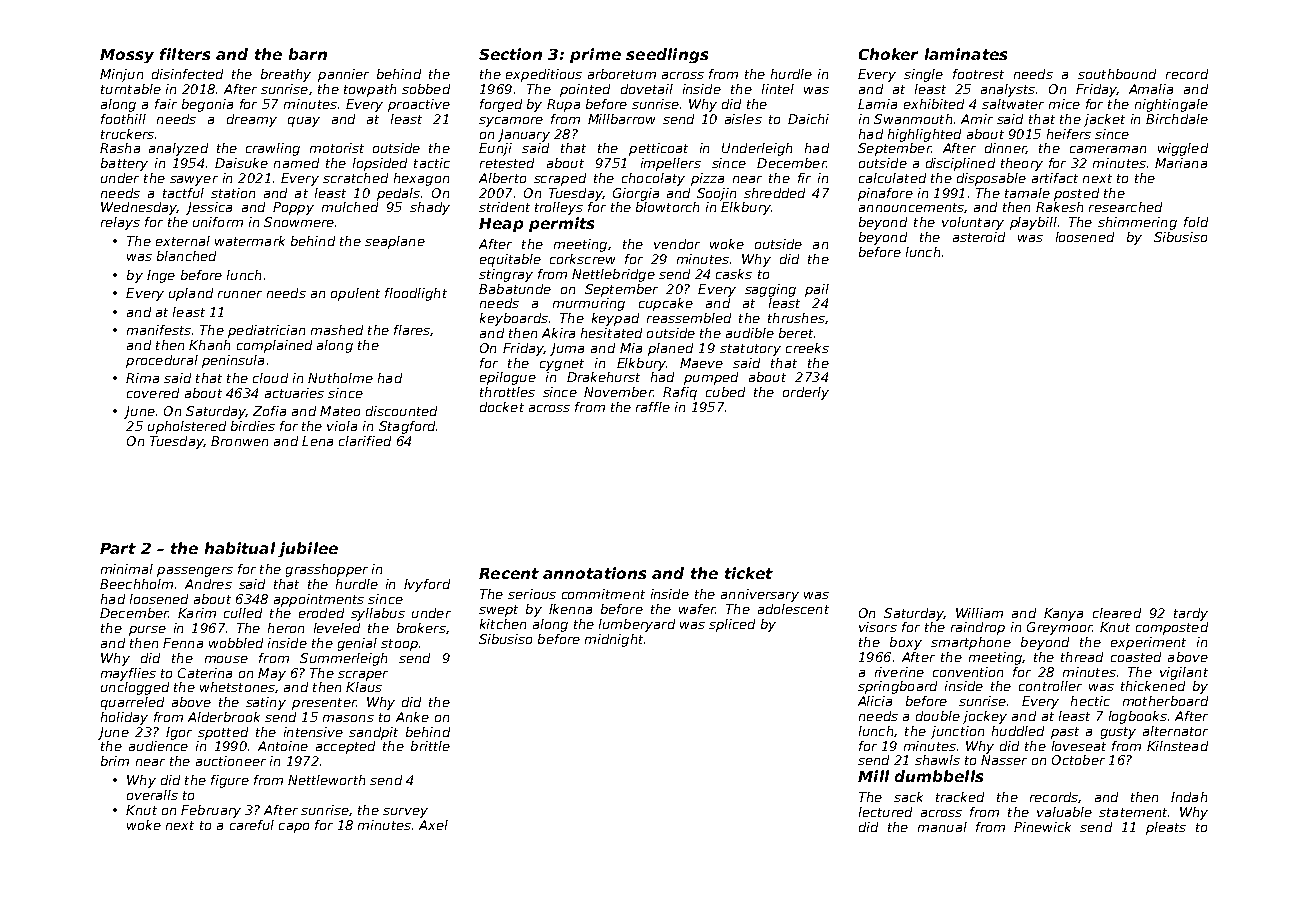 The image size is (1308, 924). I want to click on annotations, so click(594, 573).
